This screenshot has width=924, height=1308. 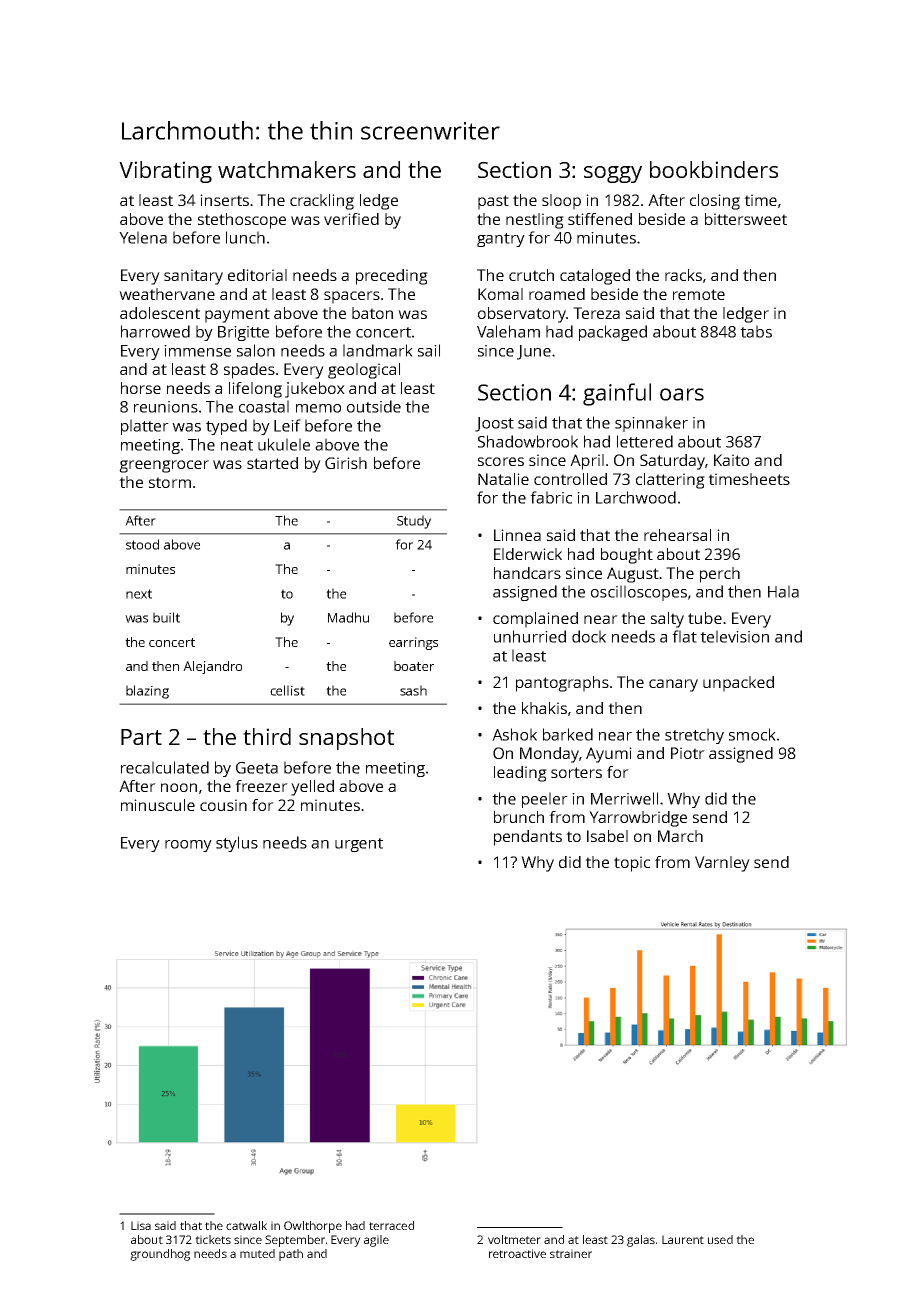 I want to click on unpacked, so click(x=738, y=684).
